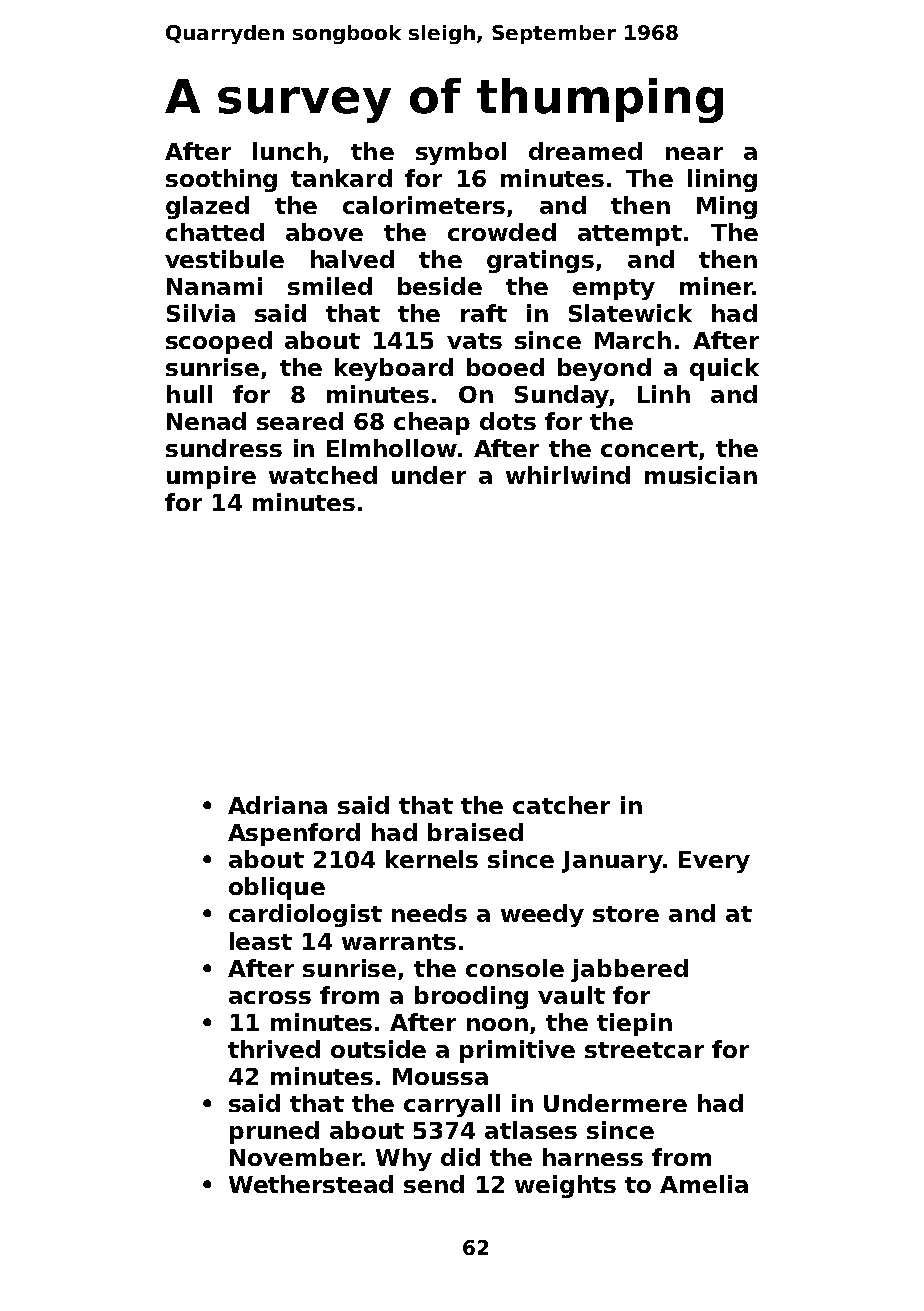 Image resolution: width=924 pixels, height=1311 pixels. I want to click on watched, so click(323, 475).
